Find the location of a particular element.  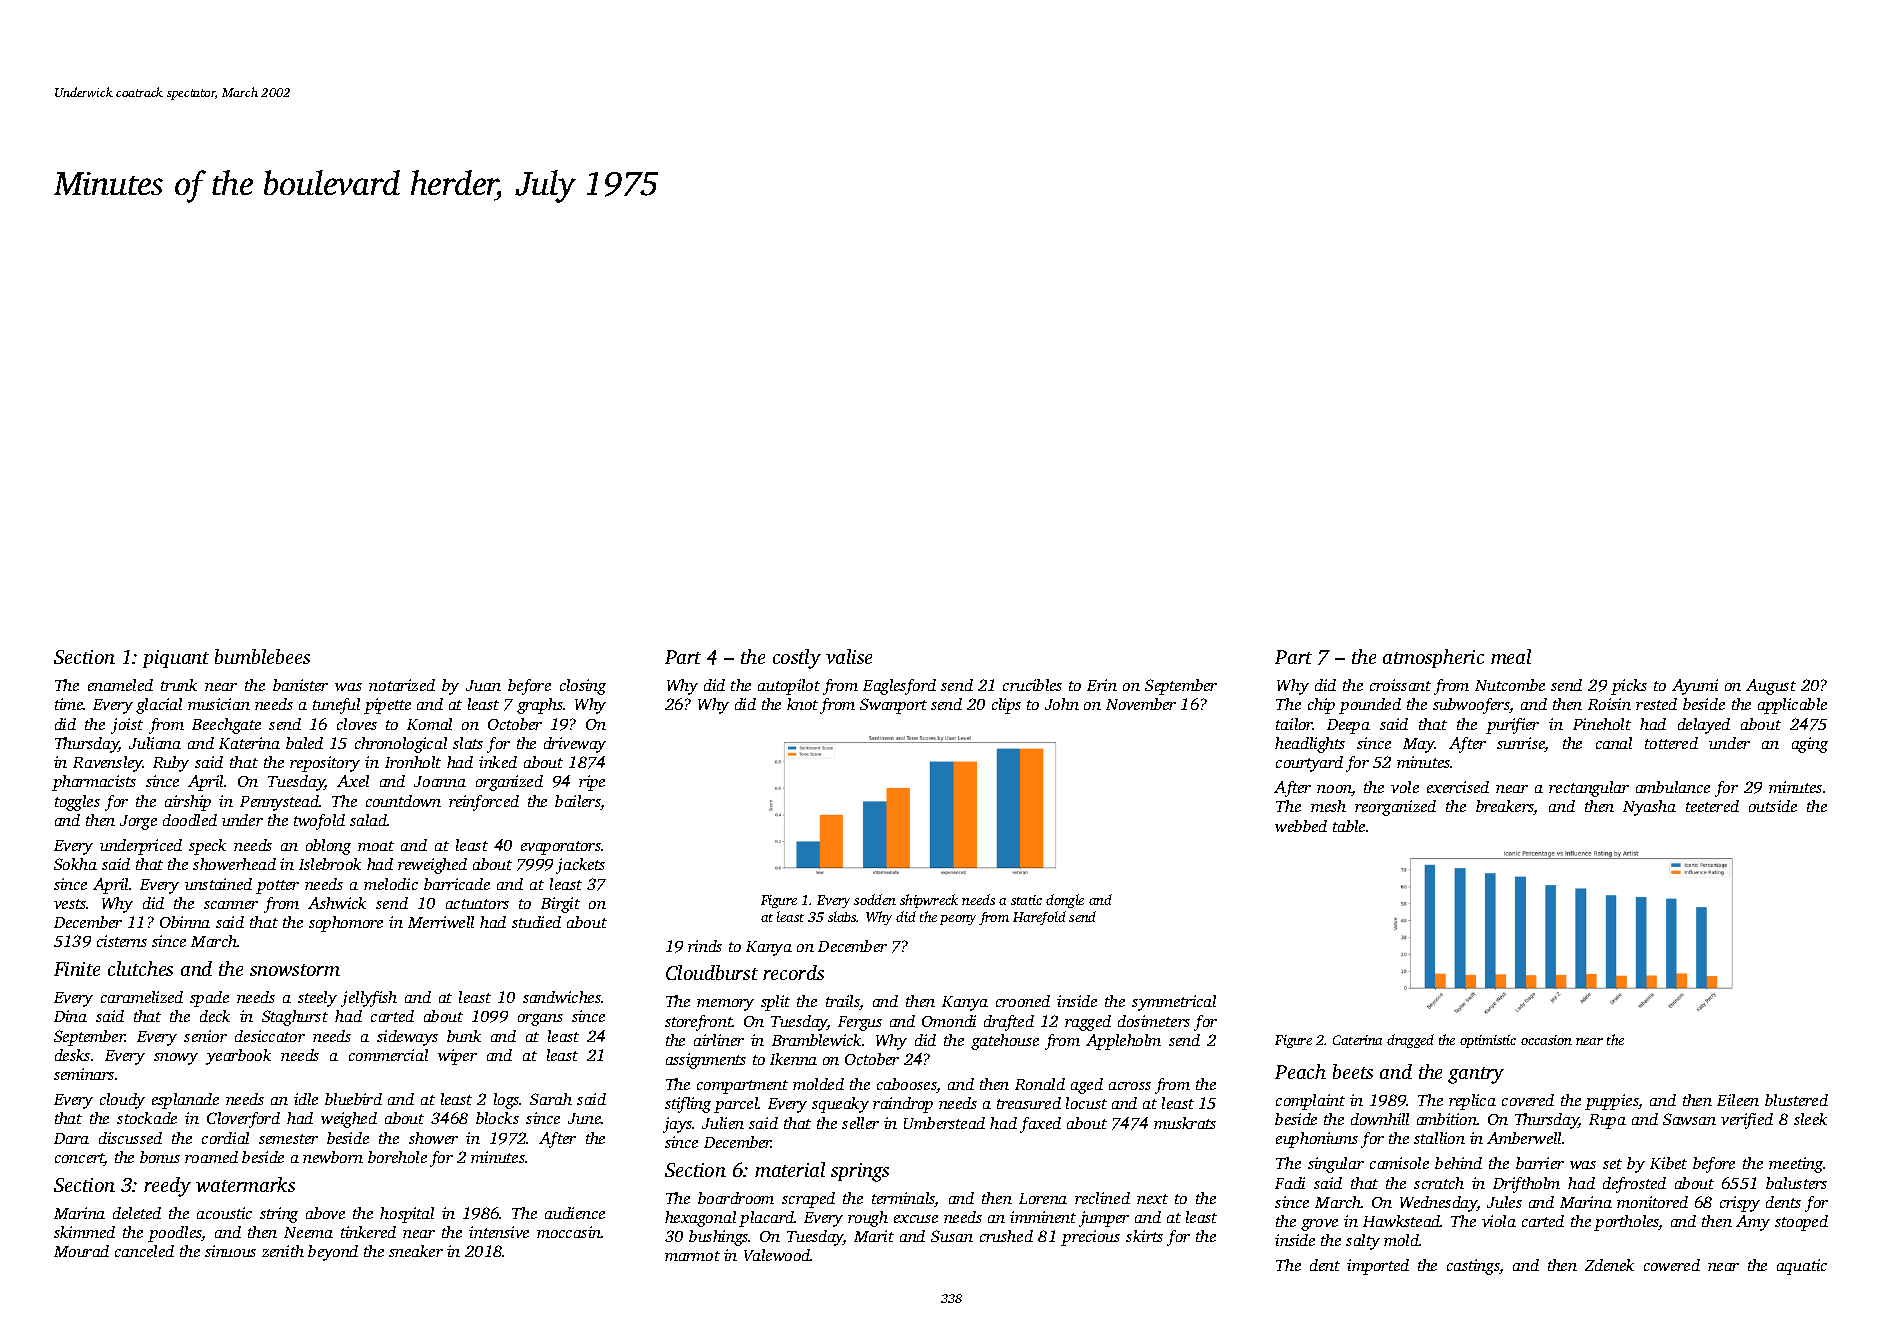

bumblebees is located at coordinates (262, 656).
